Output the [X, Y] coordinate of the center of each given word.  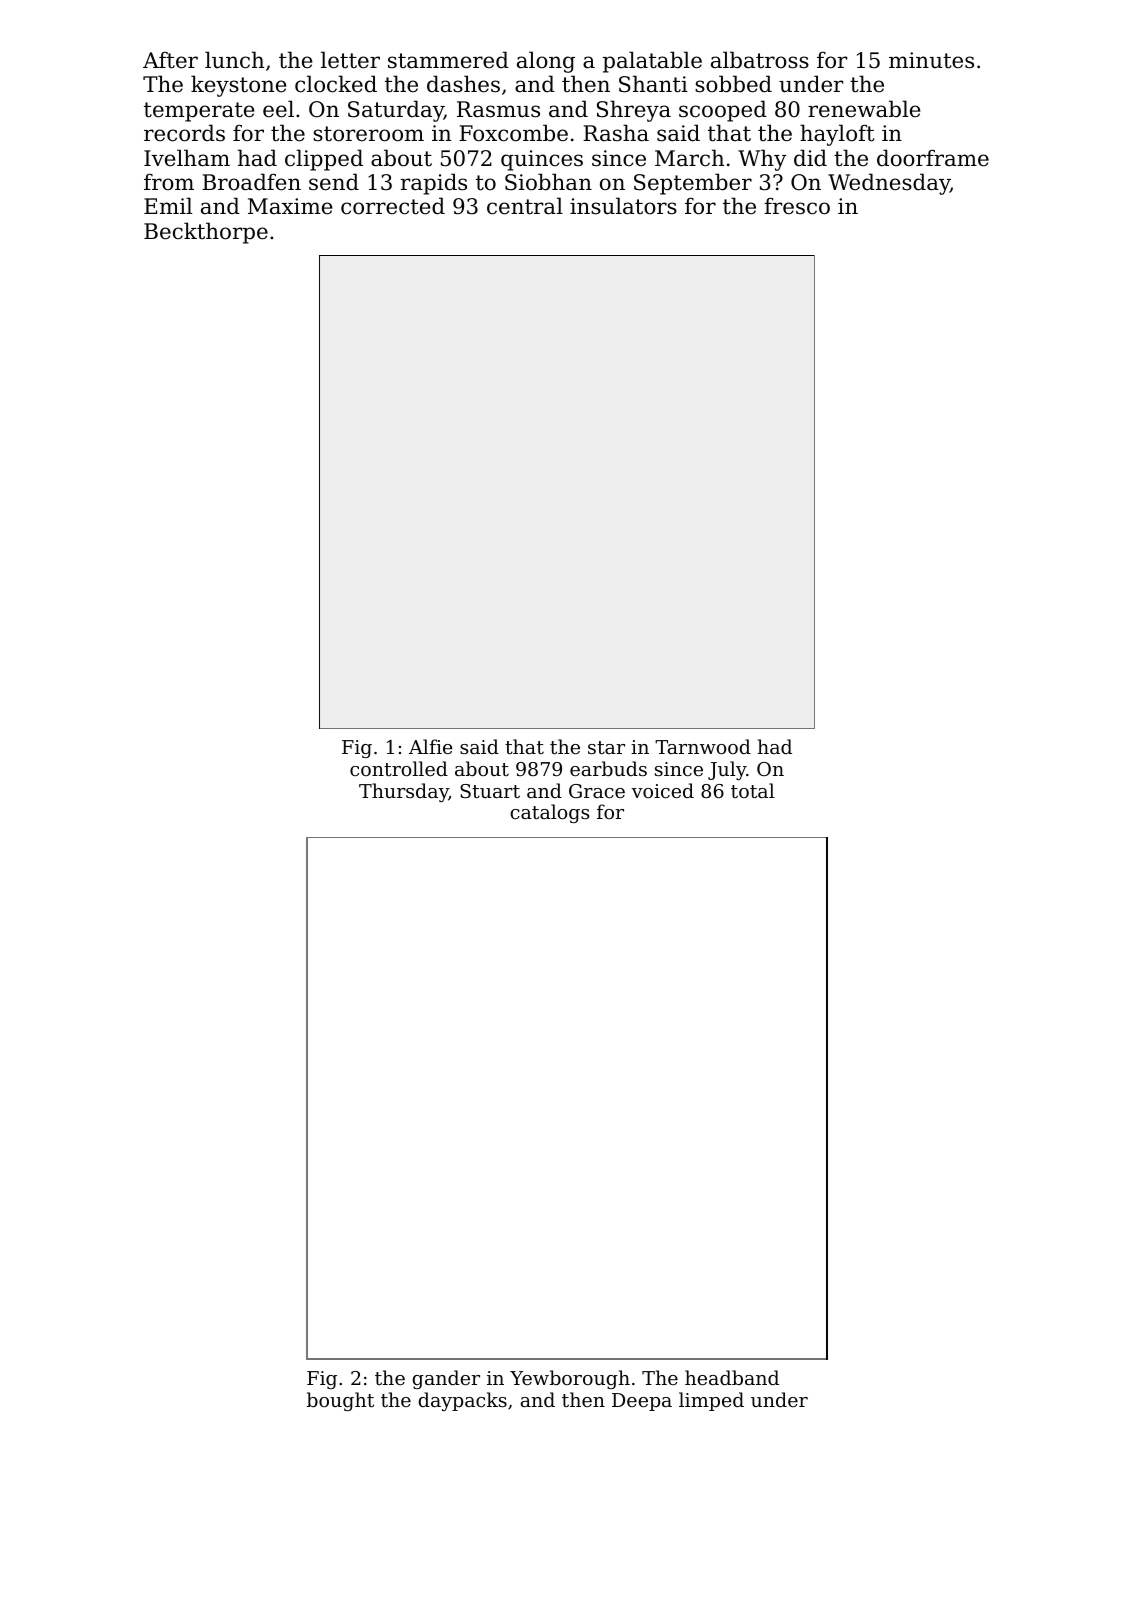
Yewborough [570, 1379]
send [334, 182]
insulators [623, 206]
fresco [797, 206]
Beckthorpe [206, 233]
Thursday [404, 792]
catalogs [550, 813]
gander [446, 1379]
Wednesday [889, 184]
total [753, 790]
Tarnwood [703, 746]
